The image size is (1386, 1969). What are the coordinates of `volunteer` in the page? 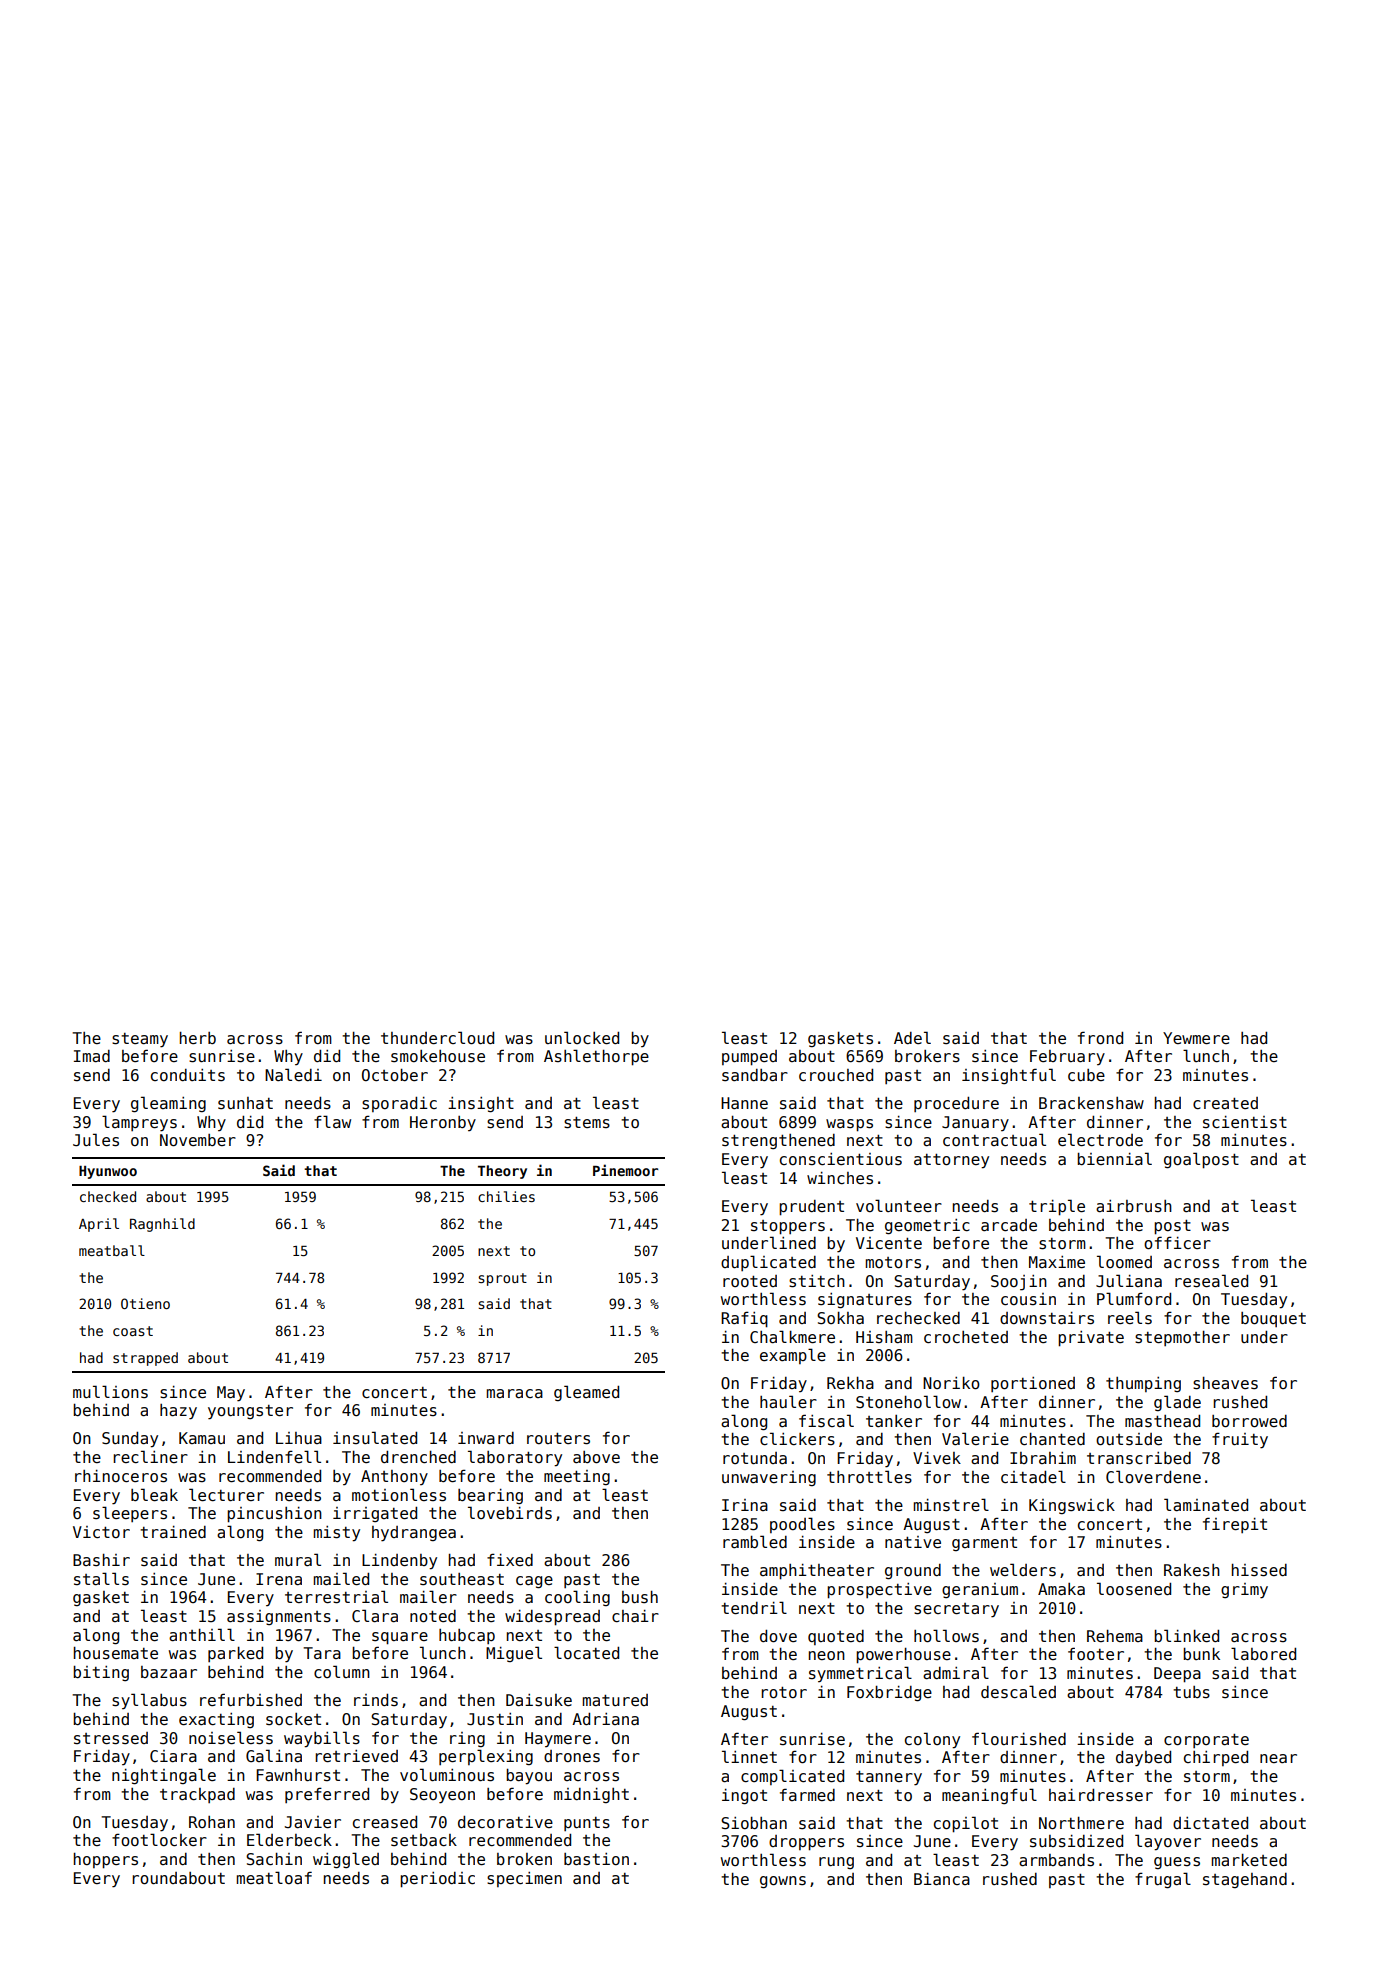 It's located at (899, 1205).
